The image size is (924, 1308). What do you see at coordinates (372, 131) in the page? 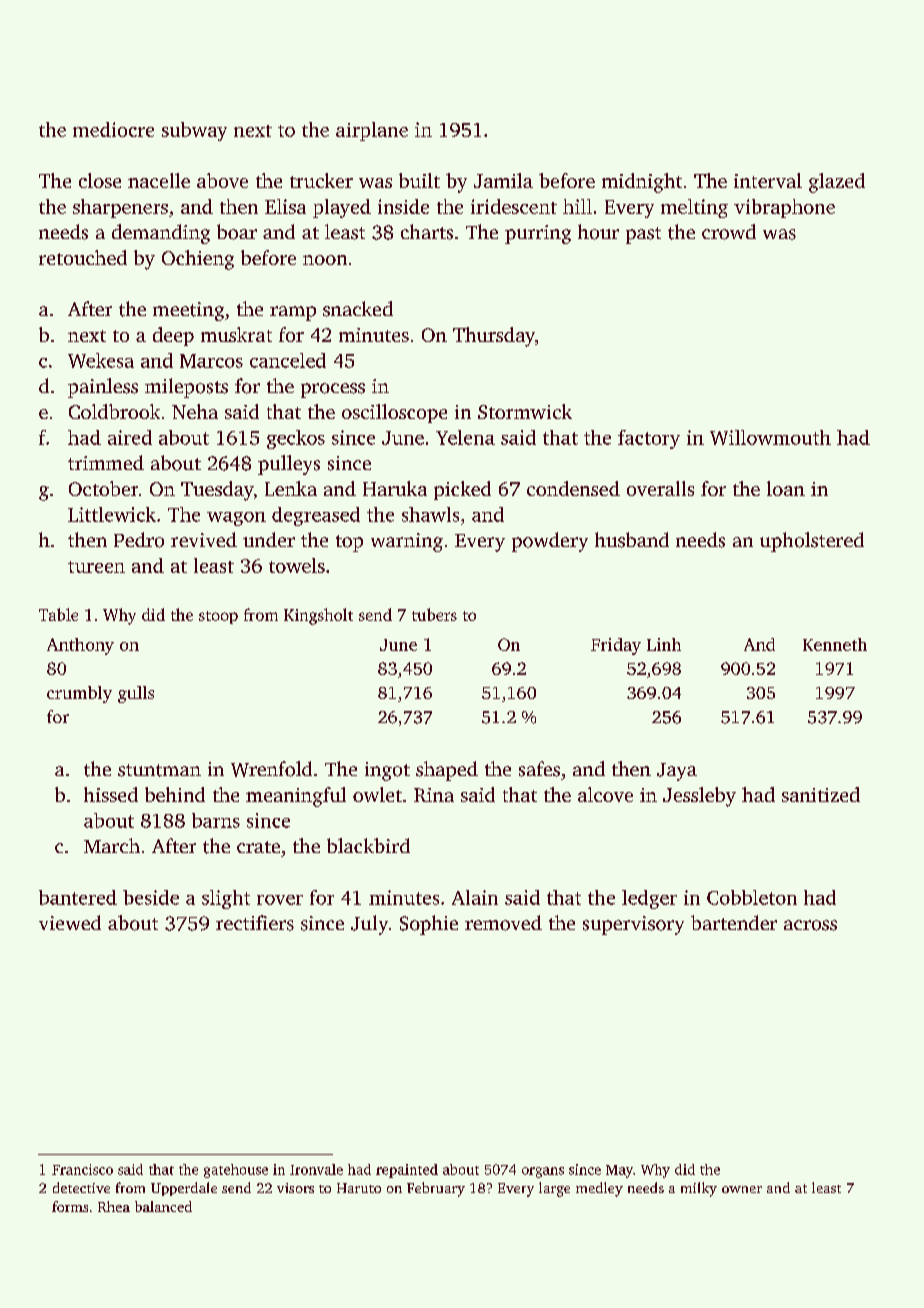
I see `airplane` at bounding box center [372, 131].
